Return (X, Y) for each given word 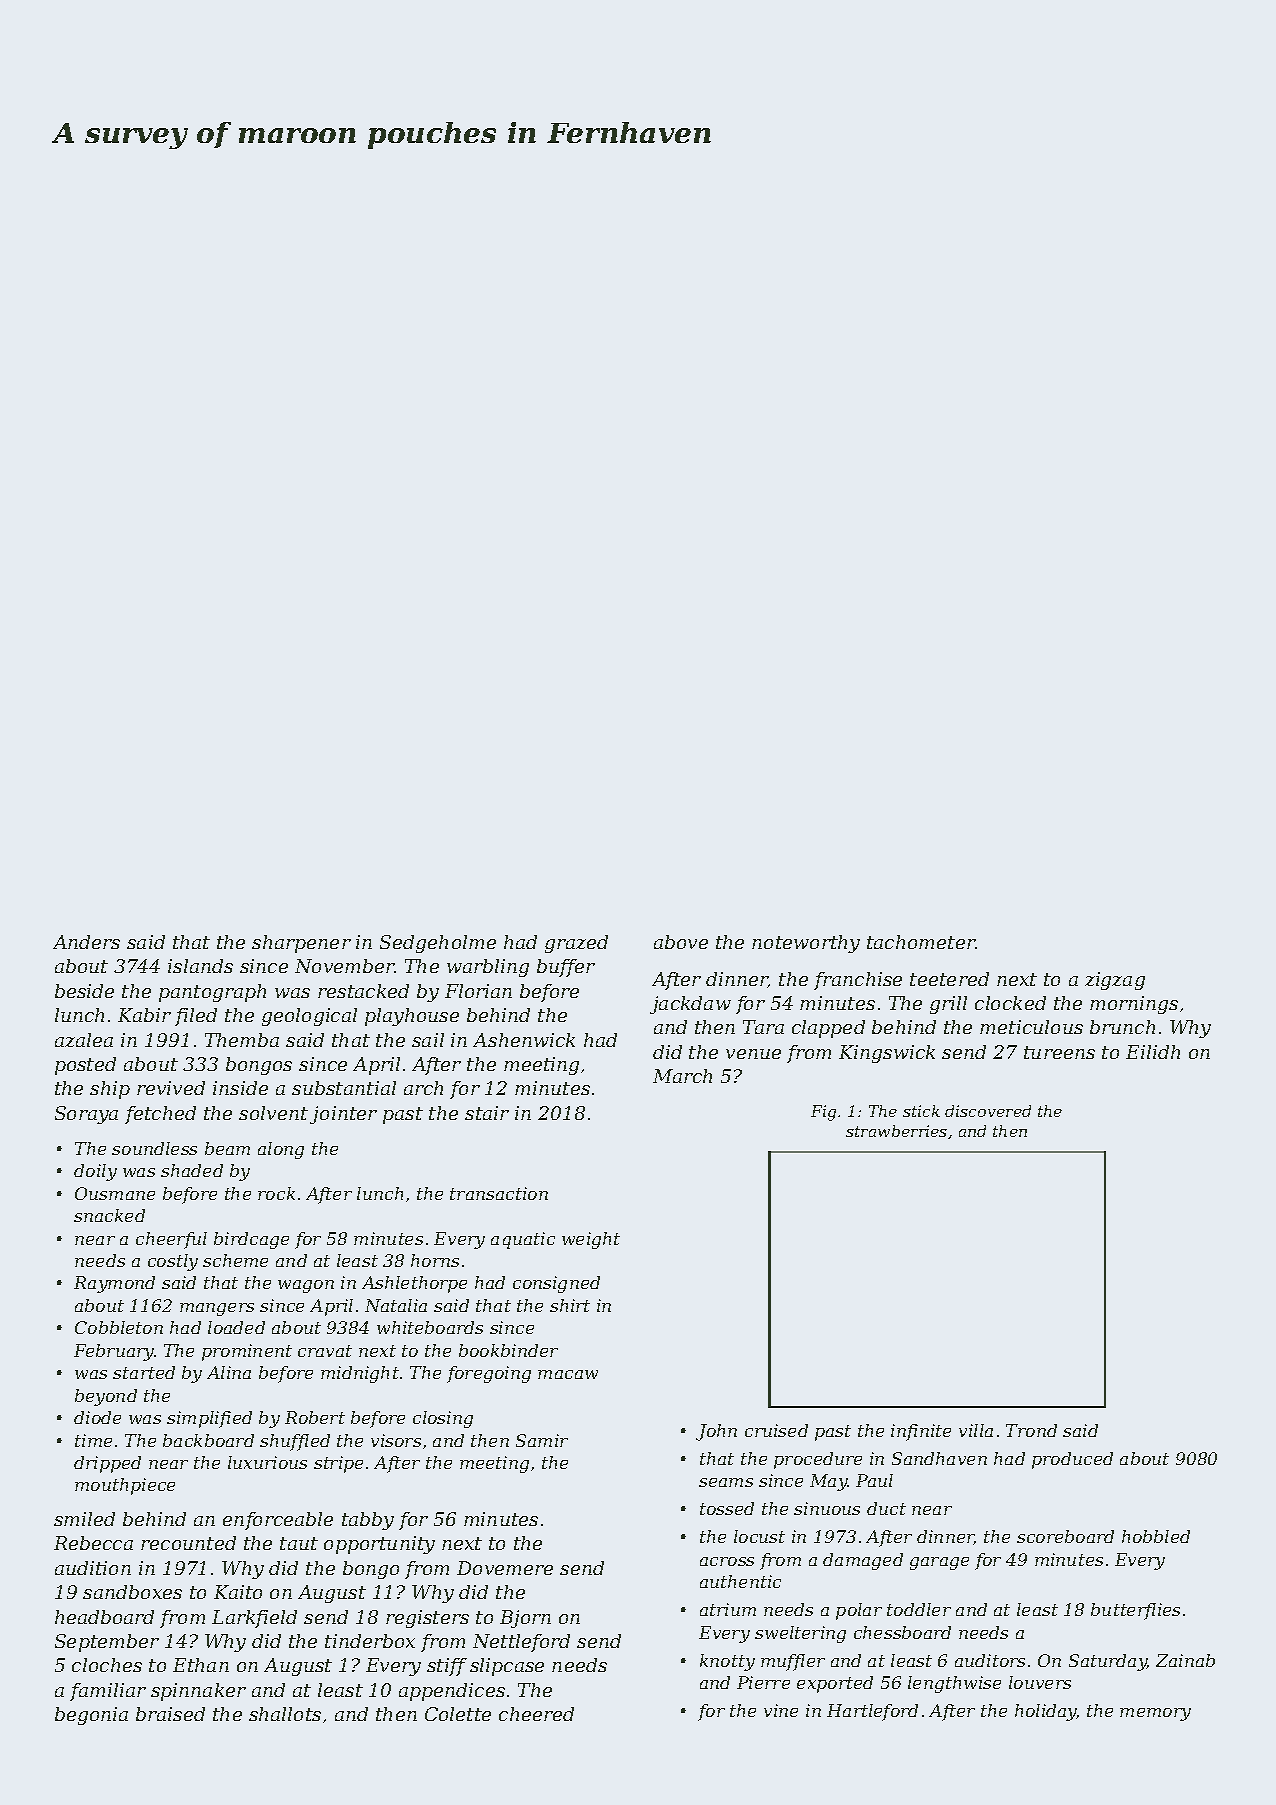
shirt (570, 1305)
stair (487, 1113)
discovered (988, 1111)
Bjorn (525, 1619)
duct (886, 1508)
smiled (84, 1519)
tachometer (921, 942)
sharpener (301, 944)
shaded (192, 1170)
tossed (727, 1508)
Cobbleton (119, 1327)
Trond (1031, 1430)
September (107, 1643)
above (681, 942)
